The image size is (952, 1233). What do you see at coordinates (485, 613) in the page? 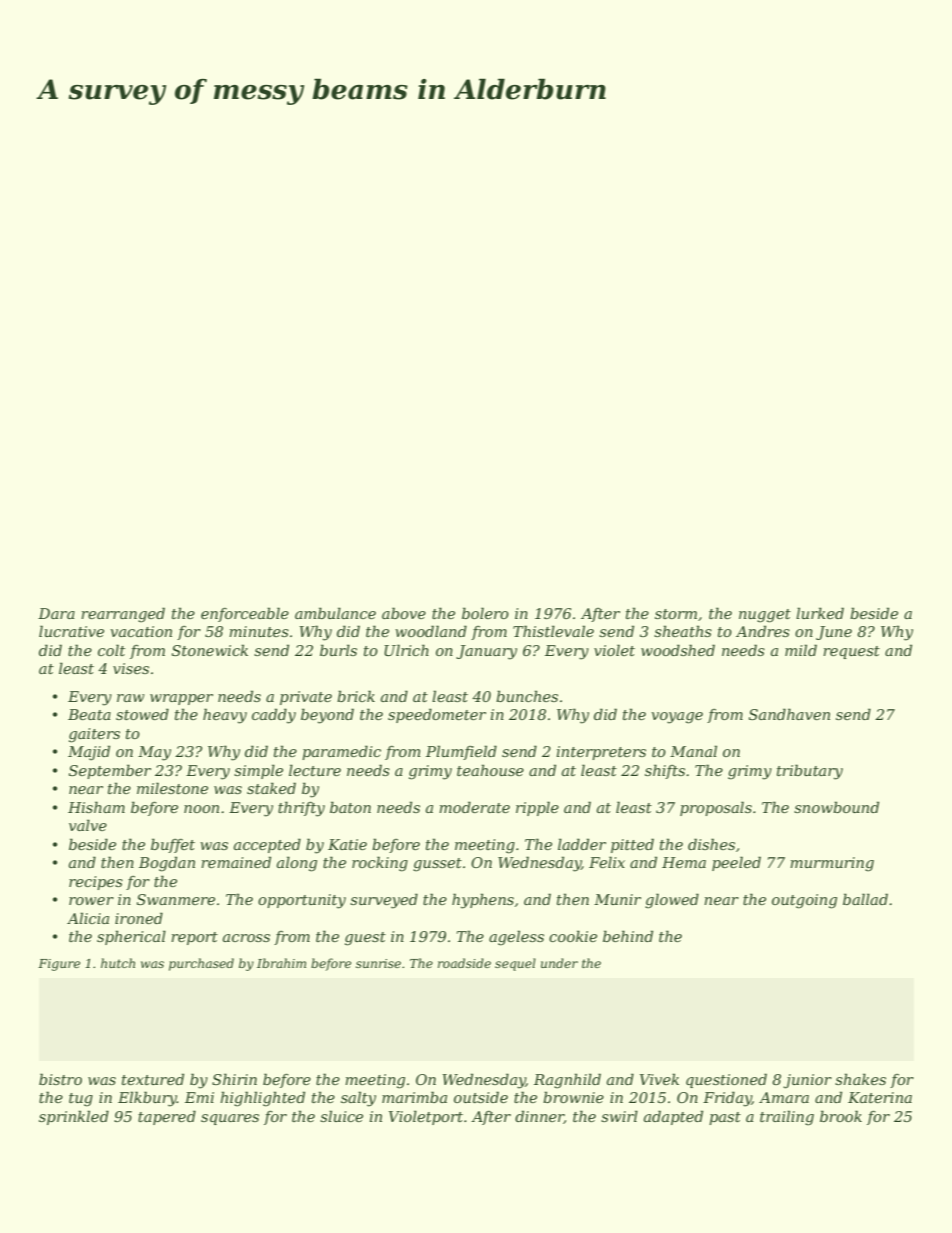
I see `bolero` at bounding box center [485, 613].
